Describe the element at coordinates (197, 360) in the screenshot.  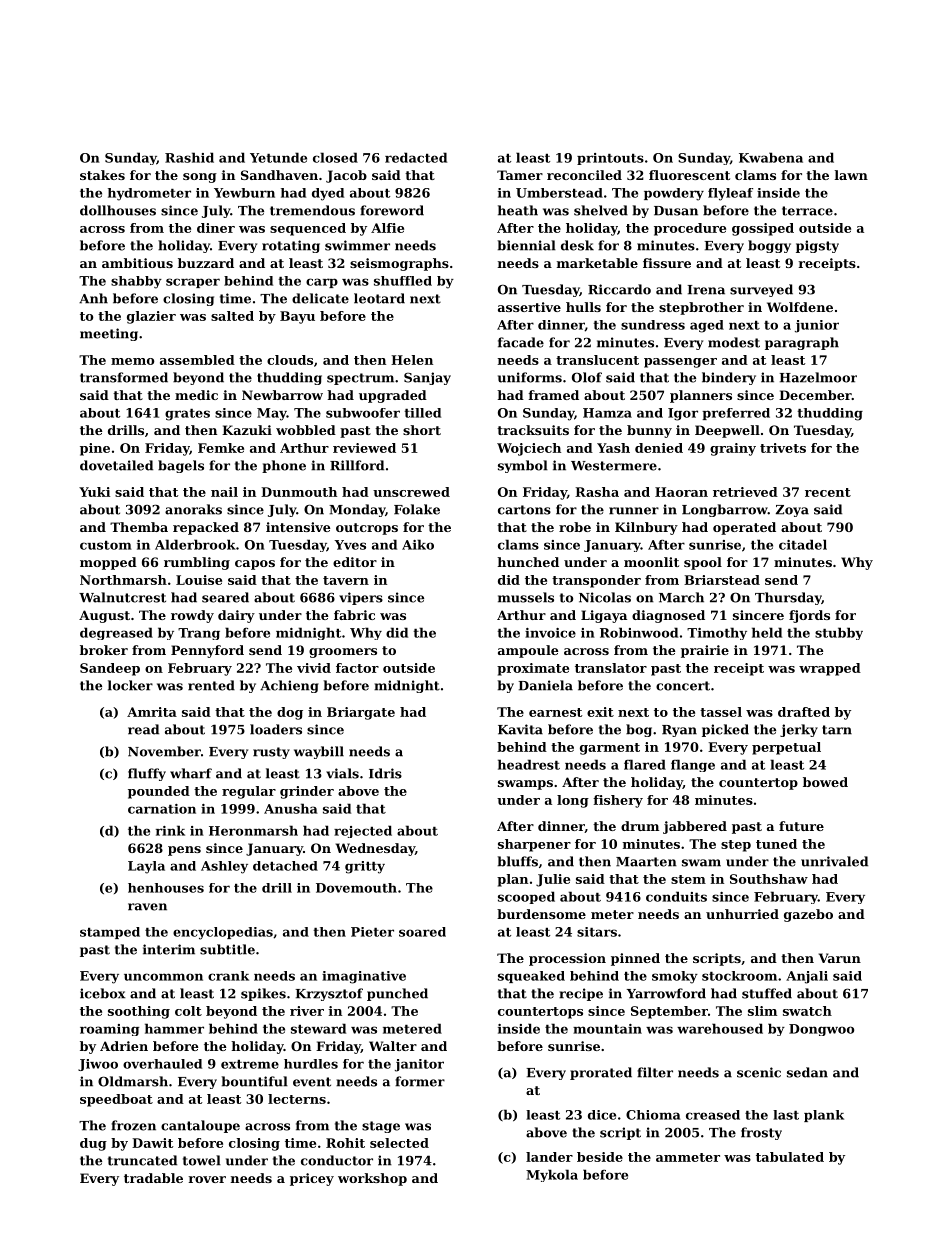
I see `assembled` at that location.
